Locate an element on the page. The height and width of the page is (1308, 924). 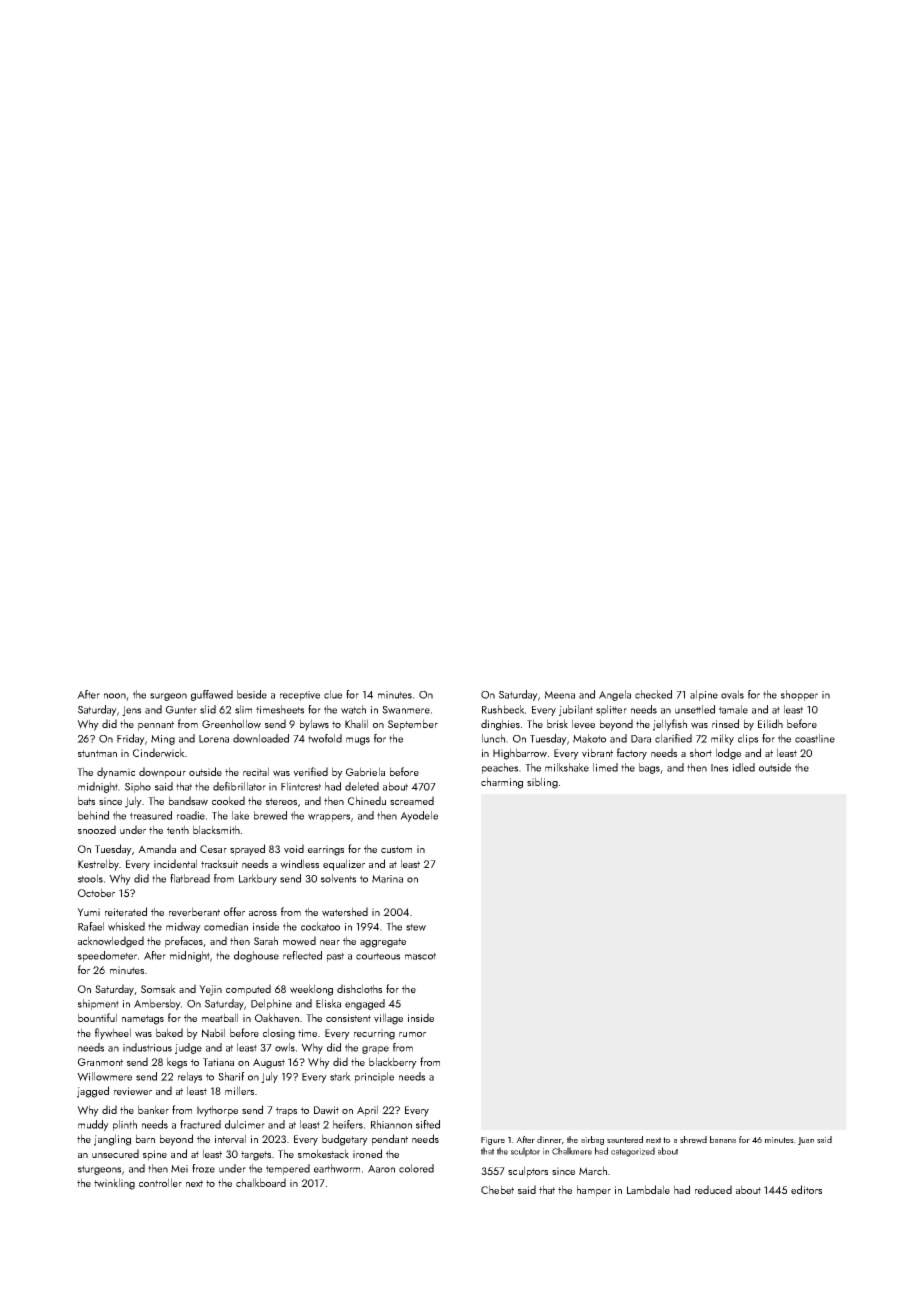
custom is located at coordinates (396, 849).
